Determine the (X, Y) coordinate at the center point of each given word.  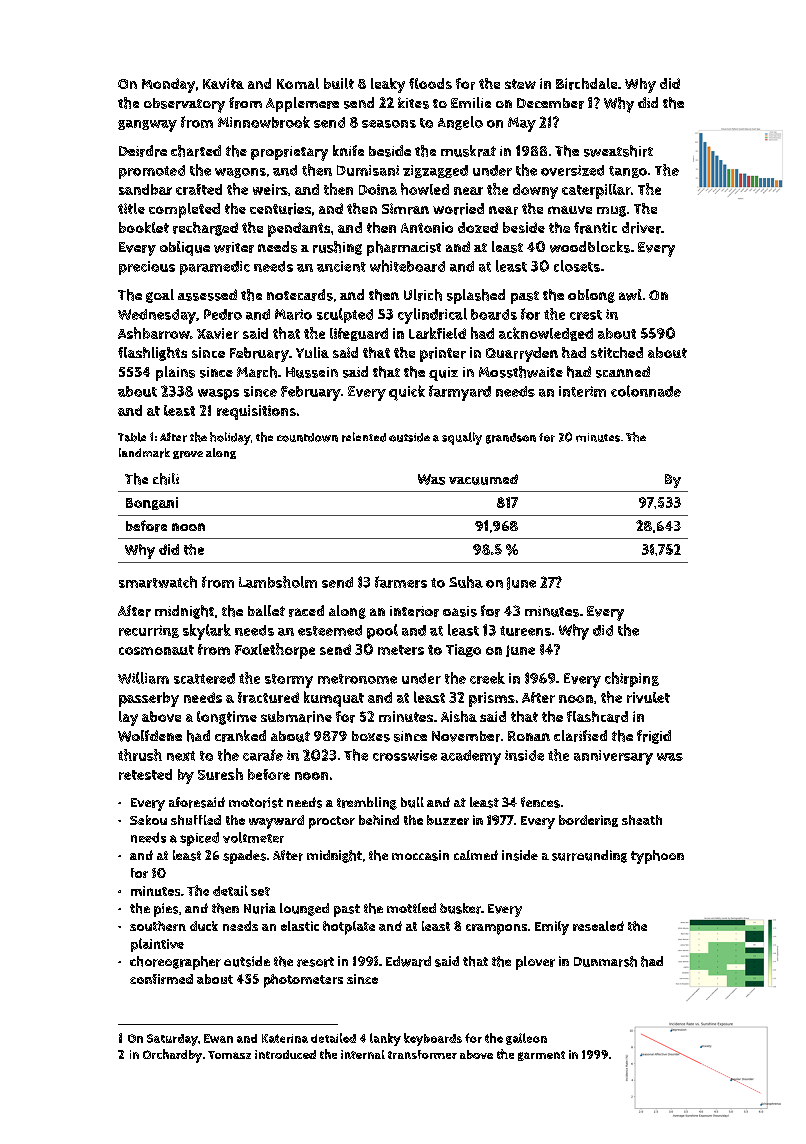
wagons (240, 173)
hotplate (349, 928)
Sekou (148, 820)
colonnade (646, 391)
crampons (496, 929)
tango (628, 172)
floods (430, 83)
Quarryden (522, 354)
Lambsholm (278, 582)
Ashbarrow (154, 333)
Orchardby (172, 1056)
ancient (341, 266)
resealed (598, 926)
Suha (466, 582)
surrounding (589, 856)
